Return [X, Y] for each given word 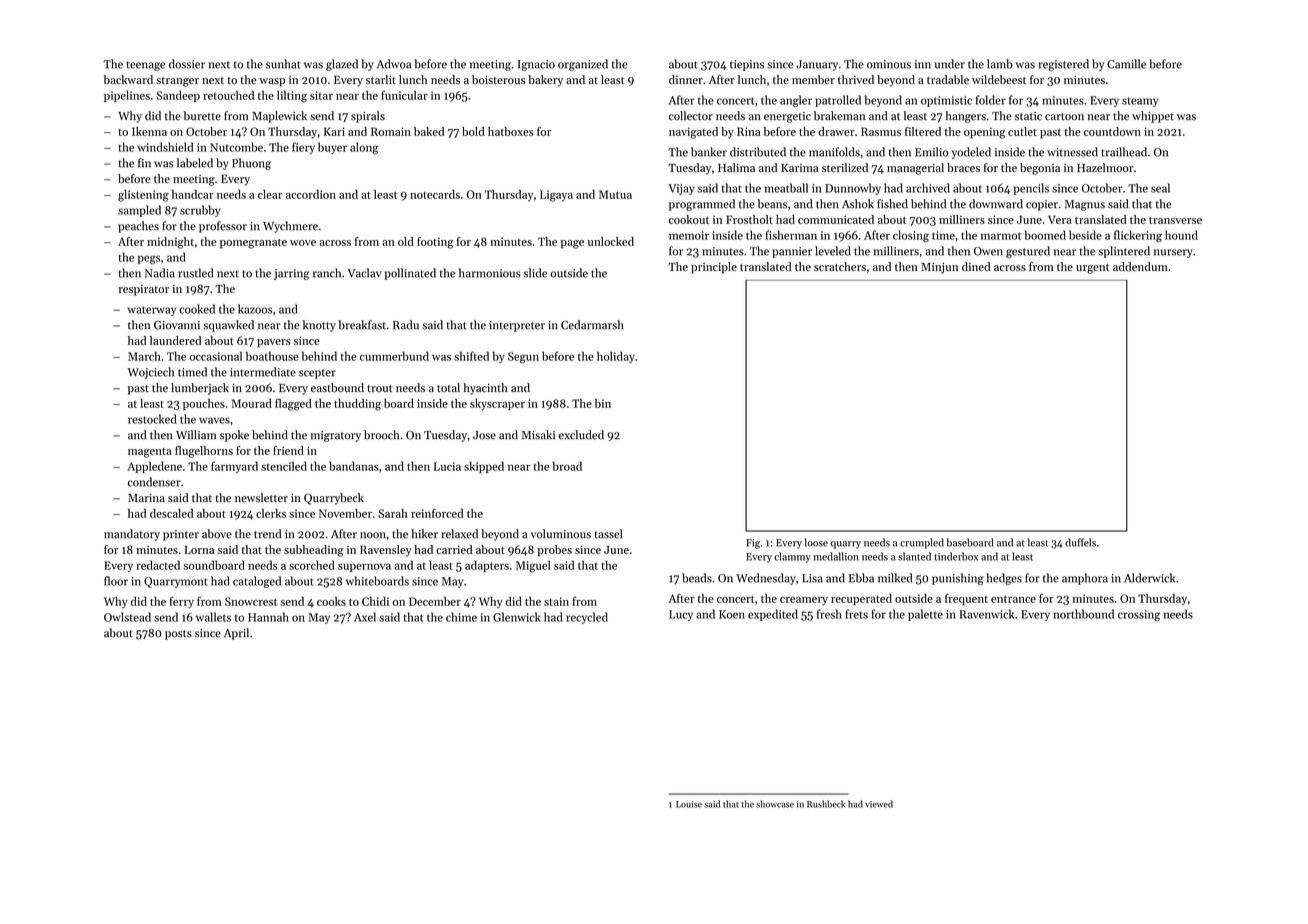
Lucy [681, 615]
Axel [365, 617]
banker [709, 152]
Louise [689, 804]
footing [435, 243]
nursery [1173, 253]
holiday [616, 357]
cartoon [1064, 117]
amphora [1085, 579]
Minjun [939, 268]
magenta [150, 453]
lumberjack [200, 389]
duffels [1080, 542]
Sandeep [178, 96]
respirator [144, 290]
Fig [753, 544]
